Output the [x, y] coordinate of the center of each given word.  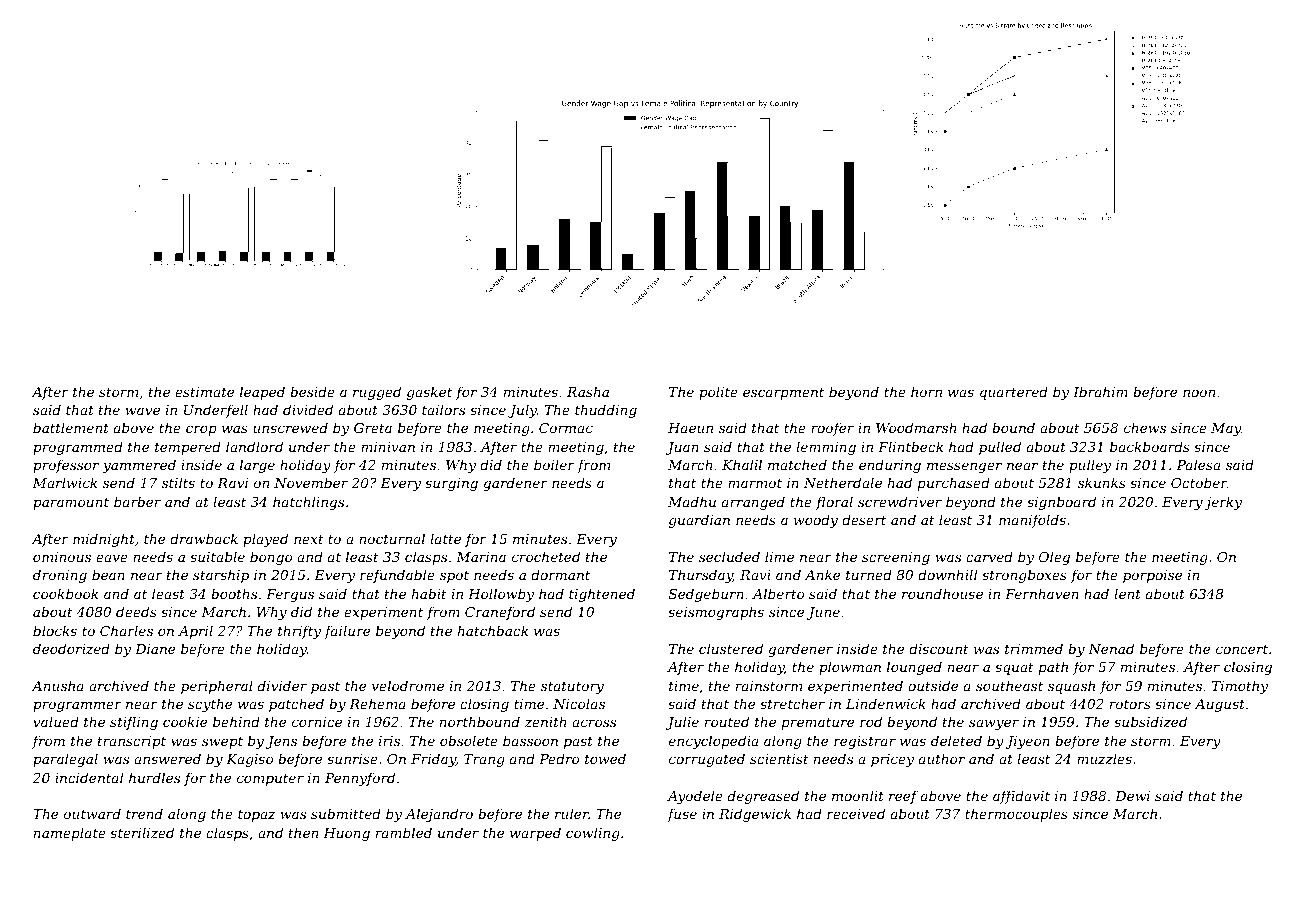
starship [221, 576]
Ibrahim [1100, 391]
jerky [1223, 503]
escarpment [783, 393]
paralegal [65, 760]
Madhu [692, 501]
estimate [204, 392]
